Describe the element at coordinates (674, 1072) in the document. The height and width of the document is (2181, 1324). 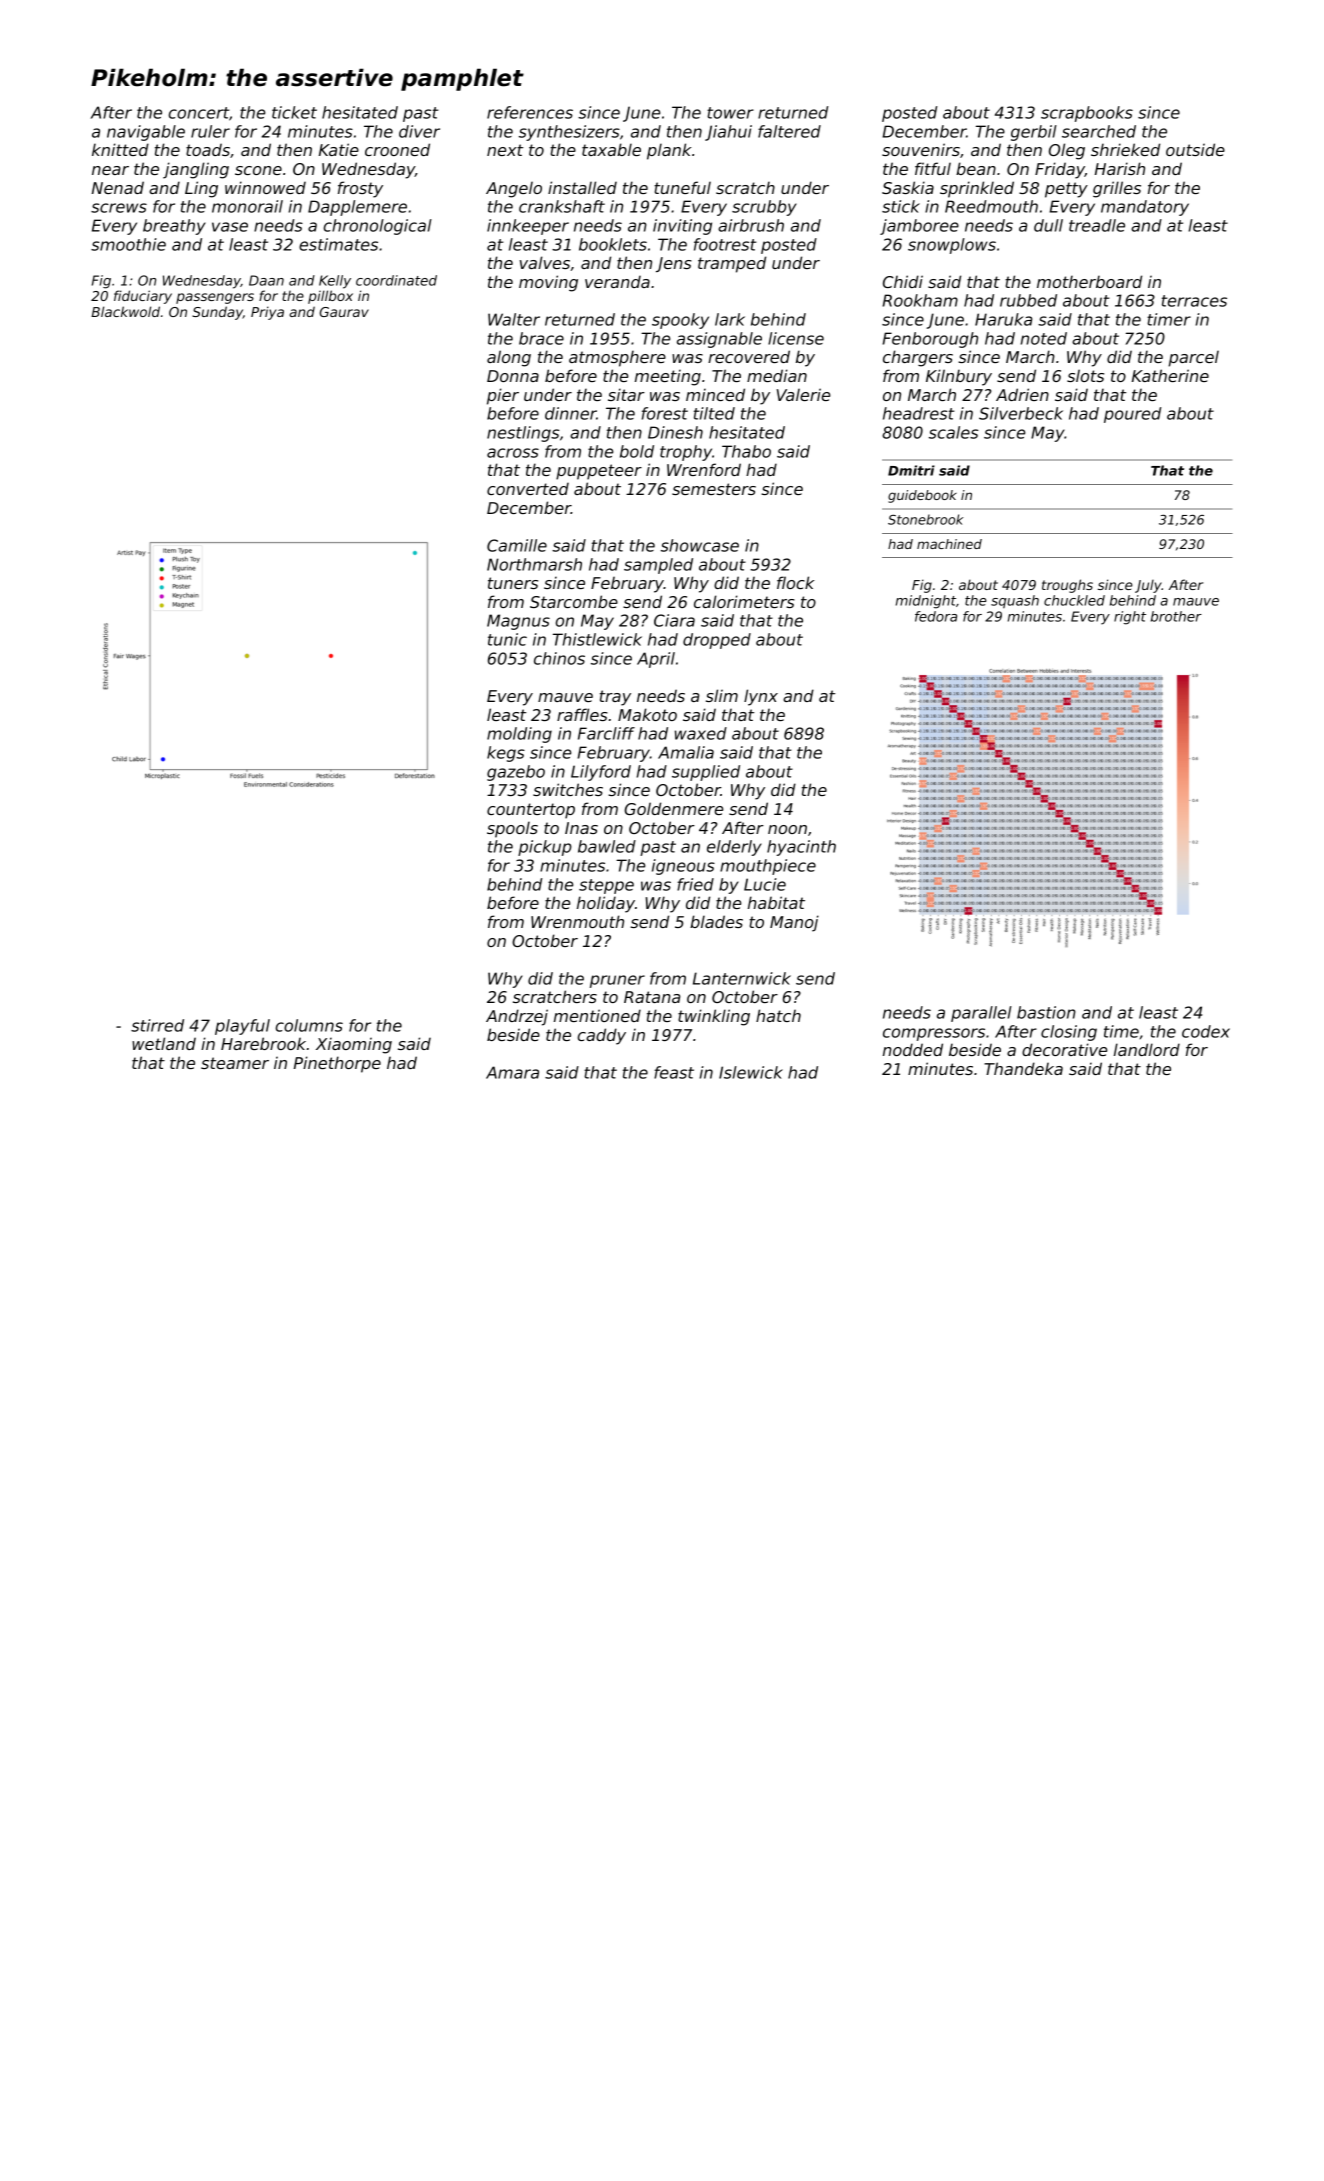
I see `feast` at that location.
